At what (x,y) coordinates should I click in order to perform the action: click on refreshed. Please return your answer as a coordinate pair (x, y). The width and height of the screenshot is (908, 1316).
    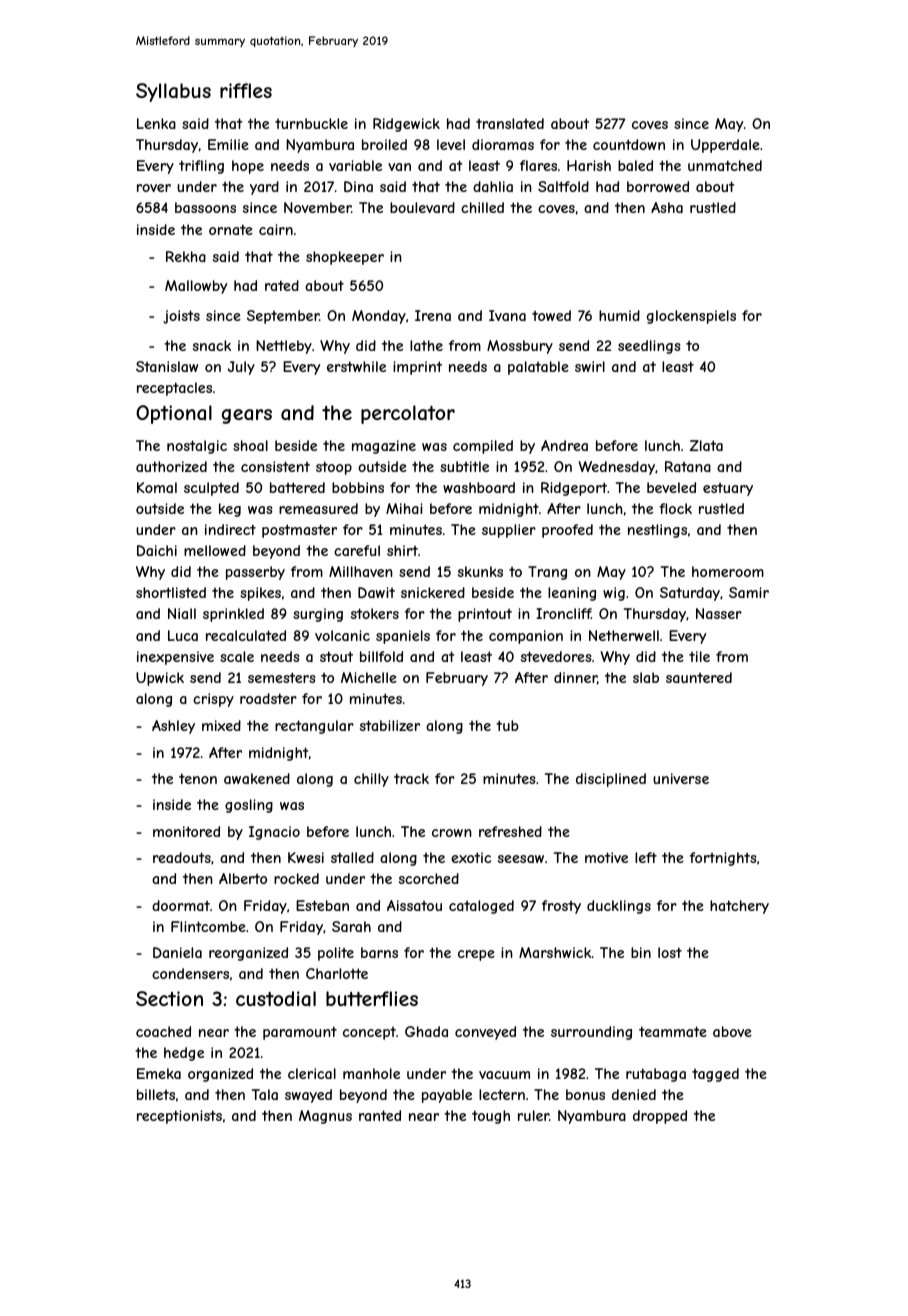
    Looking at the image, I should click on (510, 831).
